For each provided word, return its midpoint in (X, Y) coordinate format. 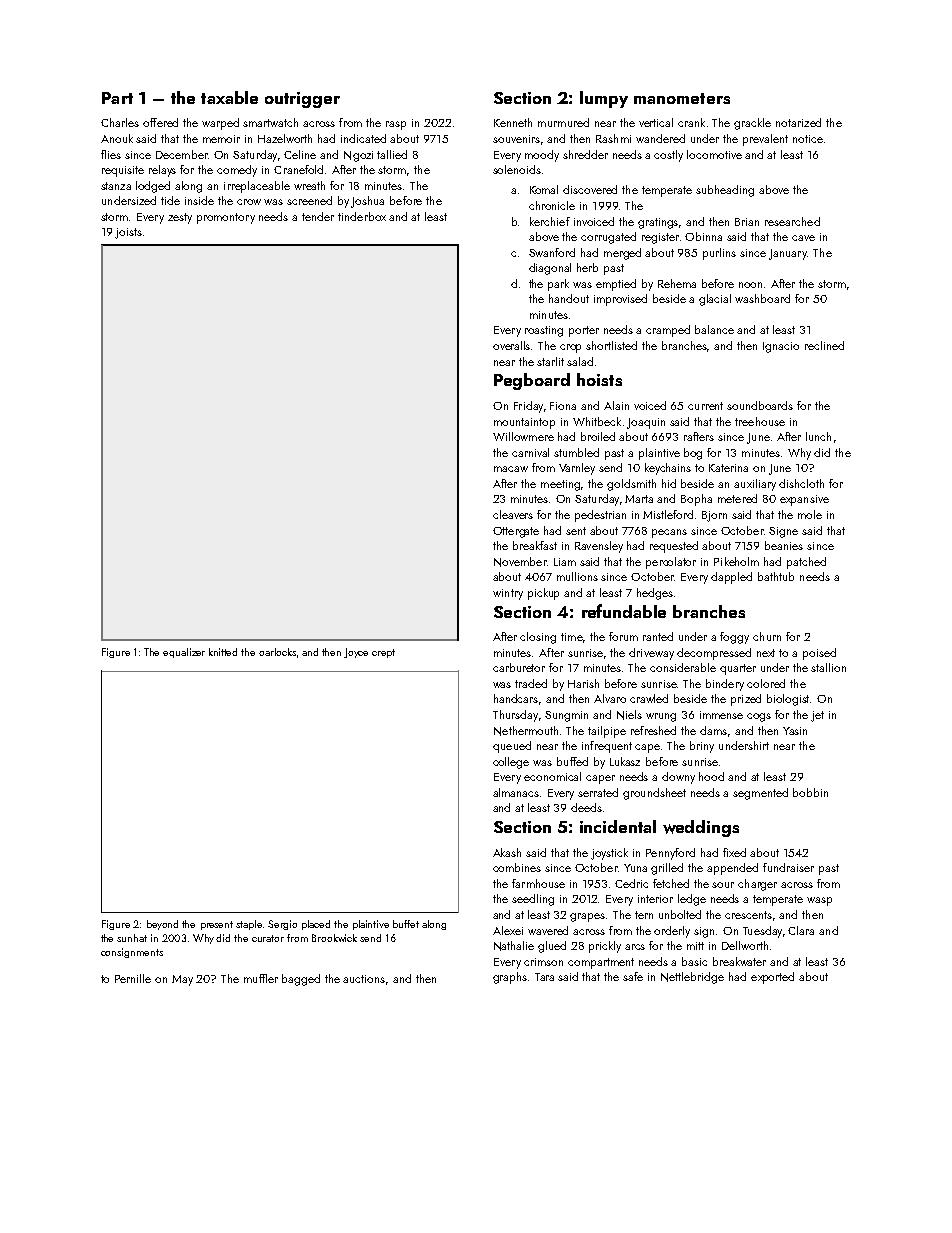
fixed (734, 852)
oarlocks (277, 652)
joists (128, 233)
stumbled (576, 452)
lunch (818, 436)
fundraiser (788, 867)
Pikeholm (736, 561)
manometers (682, 98)
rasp (396, 125)
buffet (406, 924)
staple (249, 925)
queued (512, 747)
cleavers (513, 514)
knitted (223, 652)
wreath (309, 185)
